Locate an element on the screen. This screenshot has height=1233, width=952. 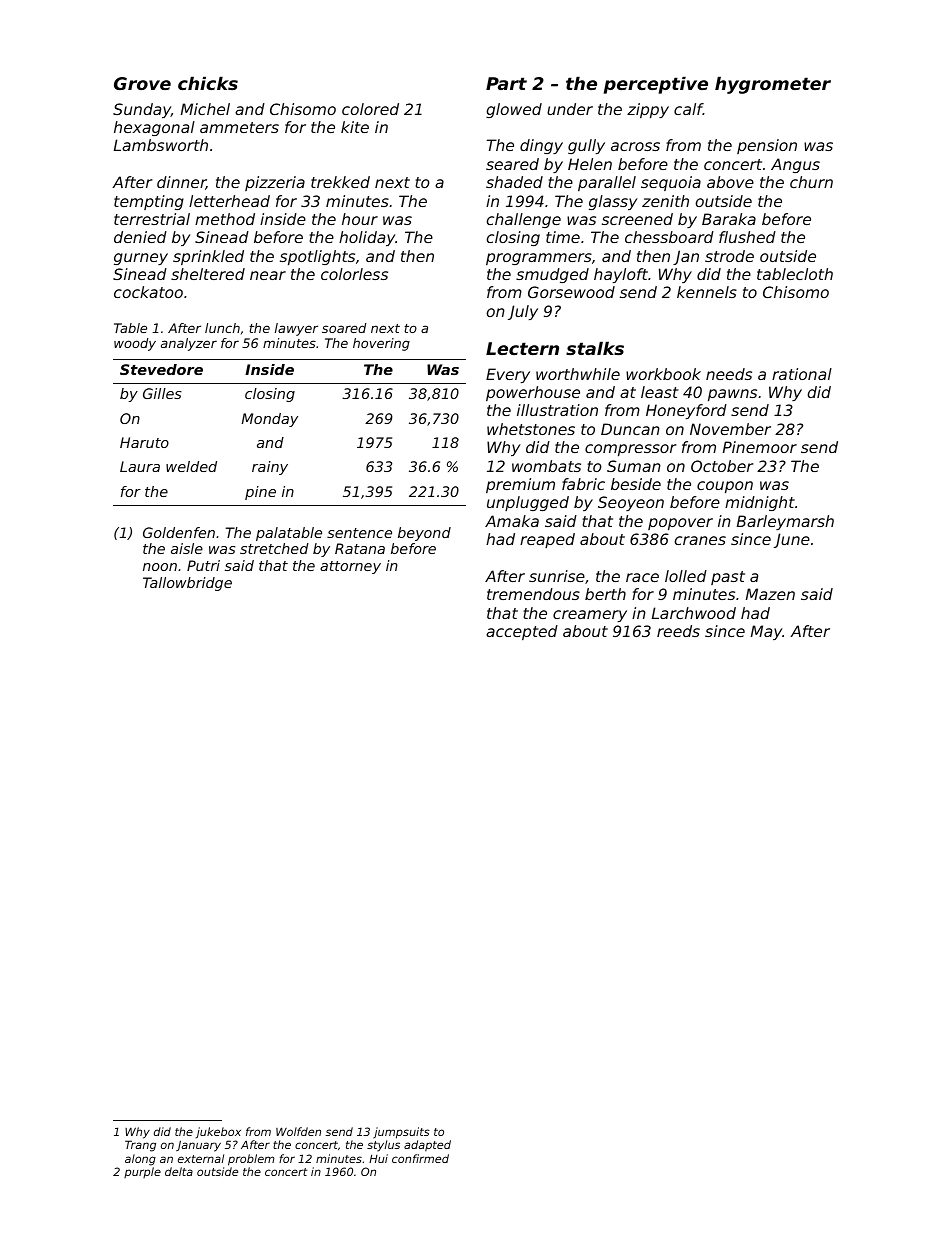
gurney is located at coordinates (141, 259).
